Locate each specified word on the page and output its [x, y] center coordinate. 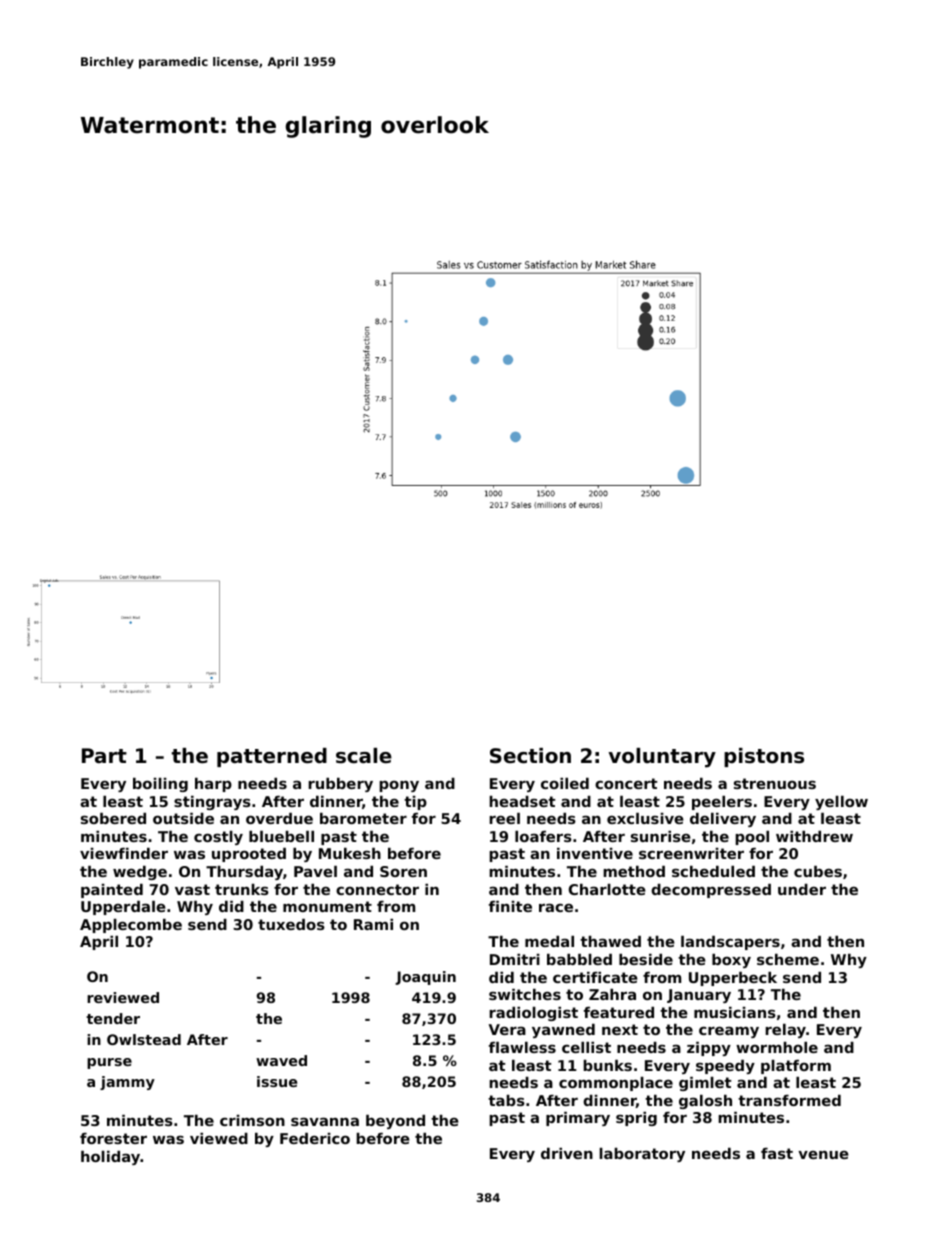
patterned [272, 757]
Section [530, 756]
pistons [764, 757]
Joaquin [425, 978]
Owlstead [144, 1039]
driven [567, 1153]
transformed [789, 1100]
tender [113, 1018]
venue [823, 1155]
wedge [140, 873]
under [802, 889]
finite [510, 906]
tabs [506, 1100]
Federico [315, 1138]
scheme [788, 959]
